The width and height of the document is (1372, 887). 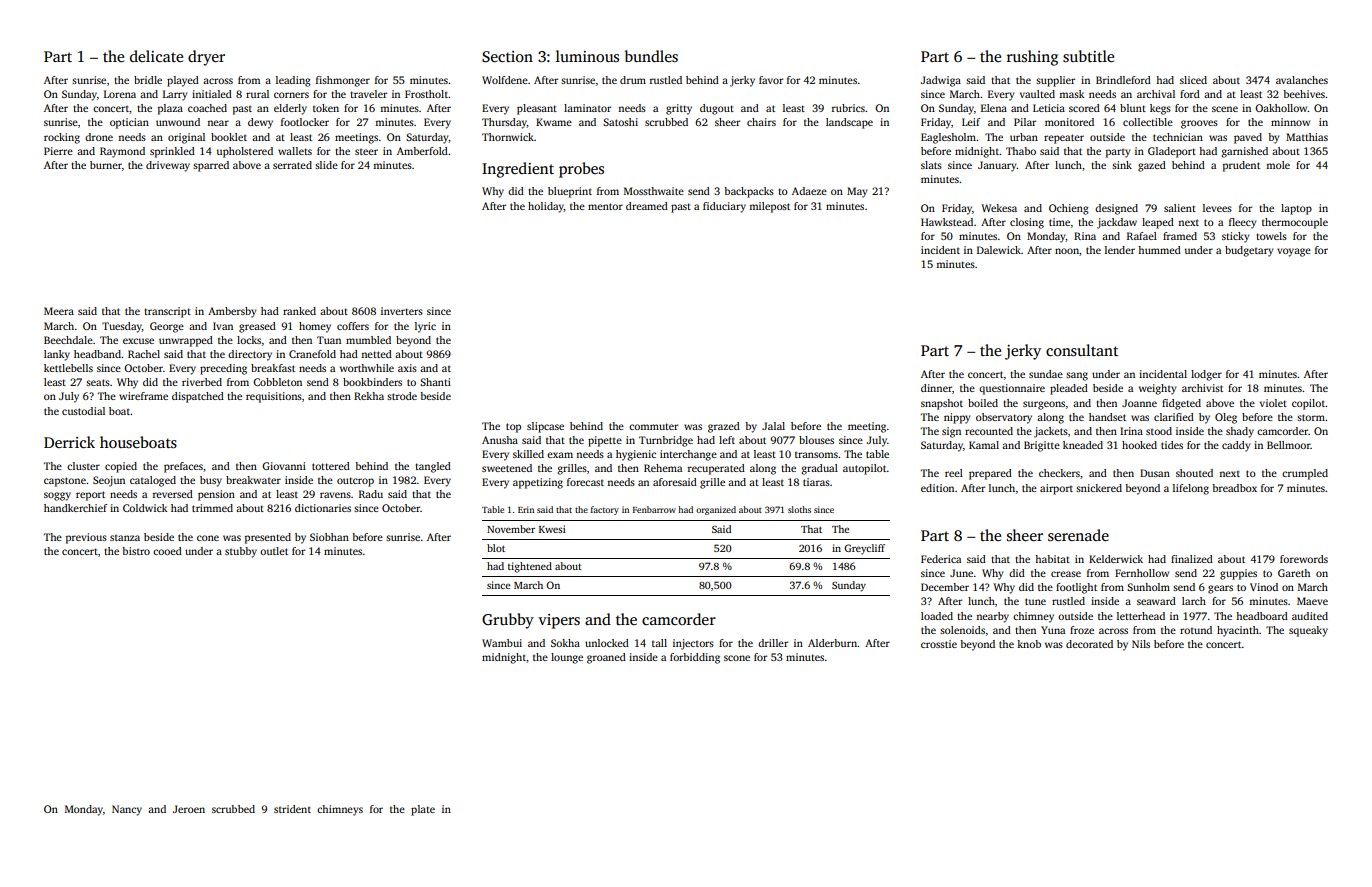 What do you see at coordinates (292, 809) in the document?
I see `strident` at bounding box center [292, 809].
